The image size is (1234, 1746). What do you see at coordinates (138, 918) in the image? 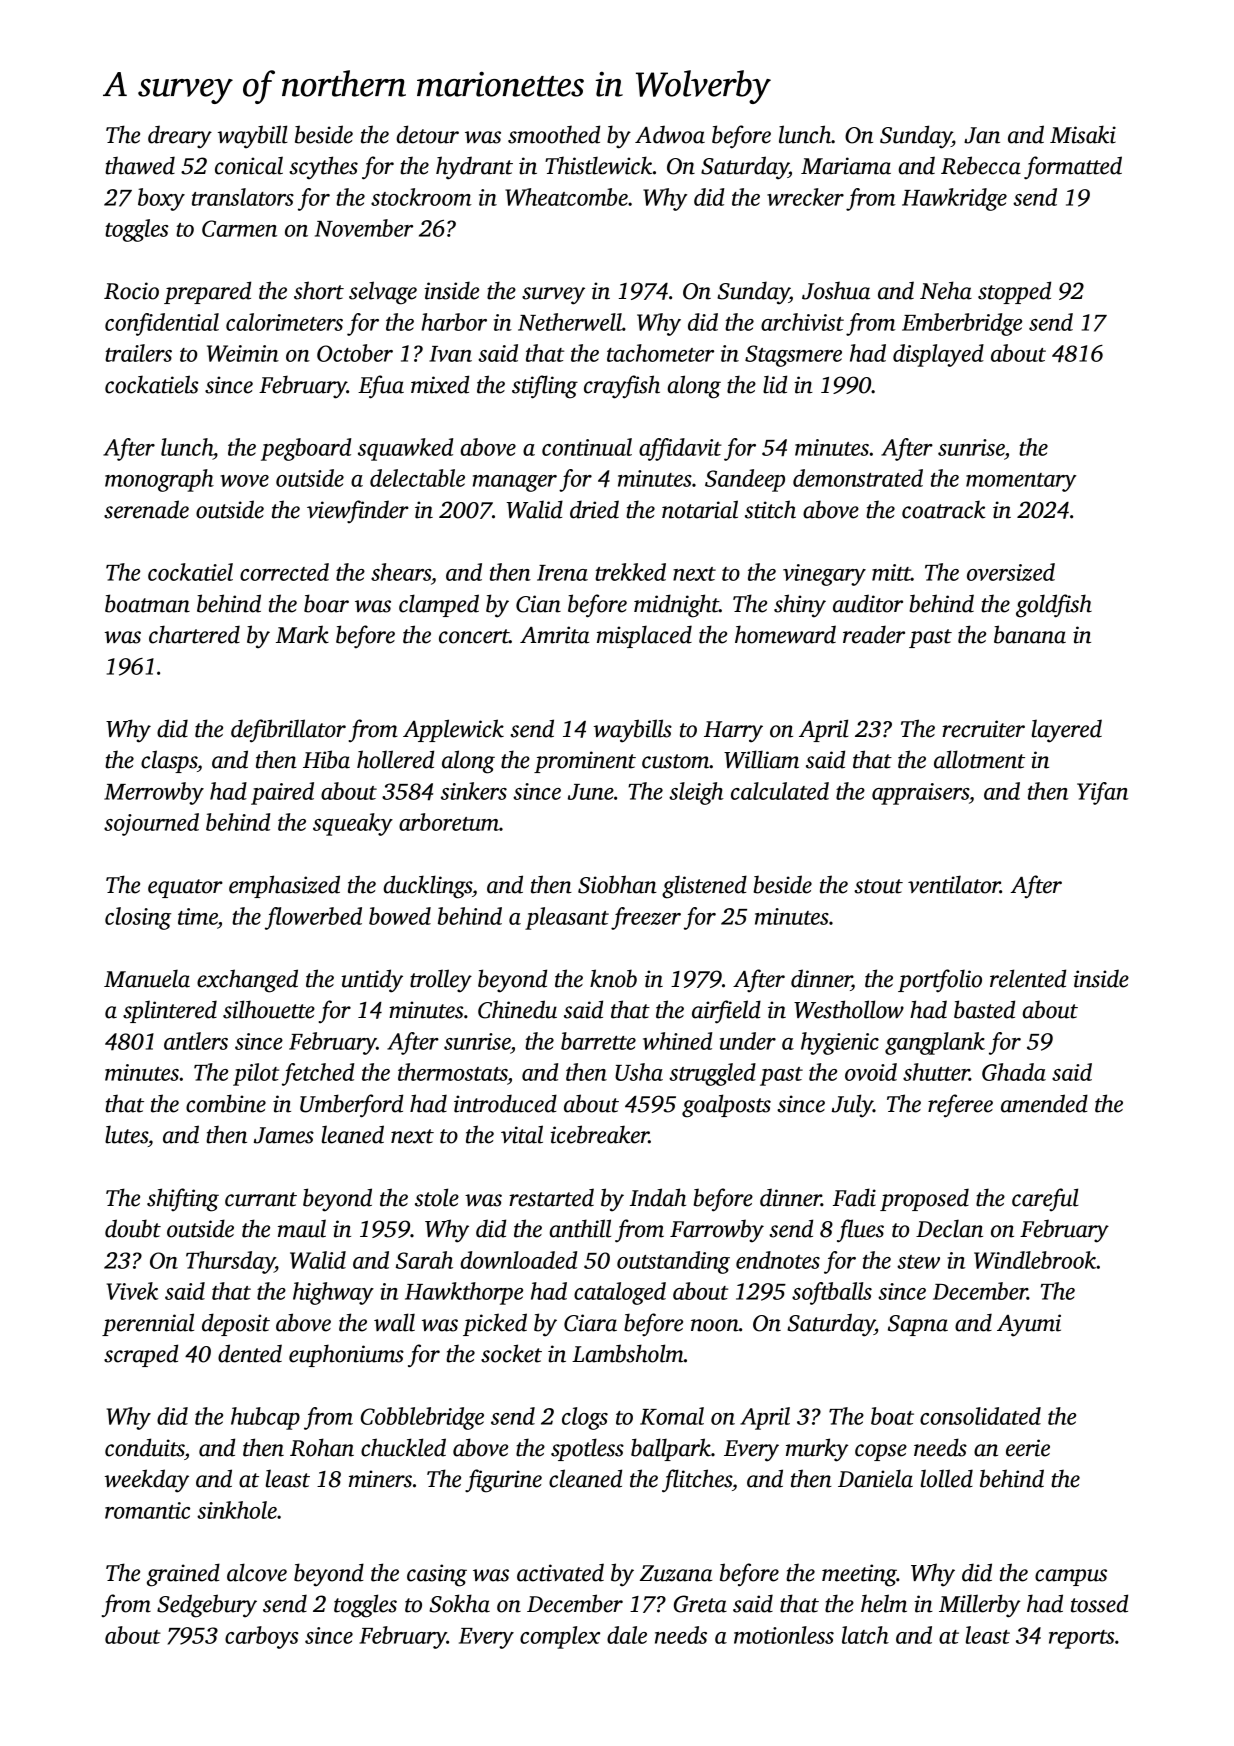
I see `closing` at bounding box center [138, 918].
